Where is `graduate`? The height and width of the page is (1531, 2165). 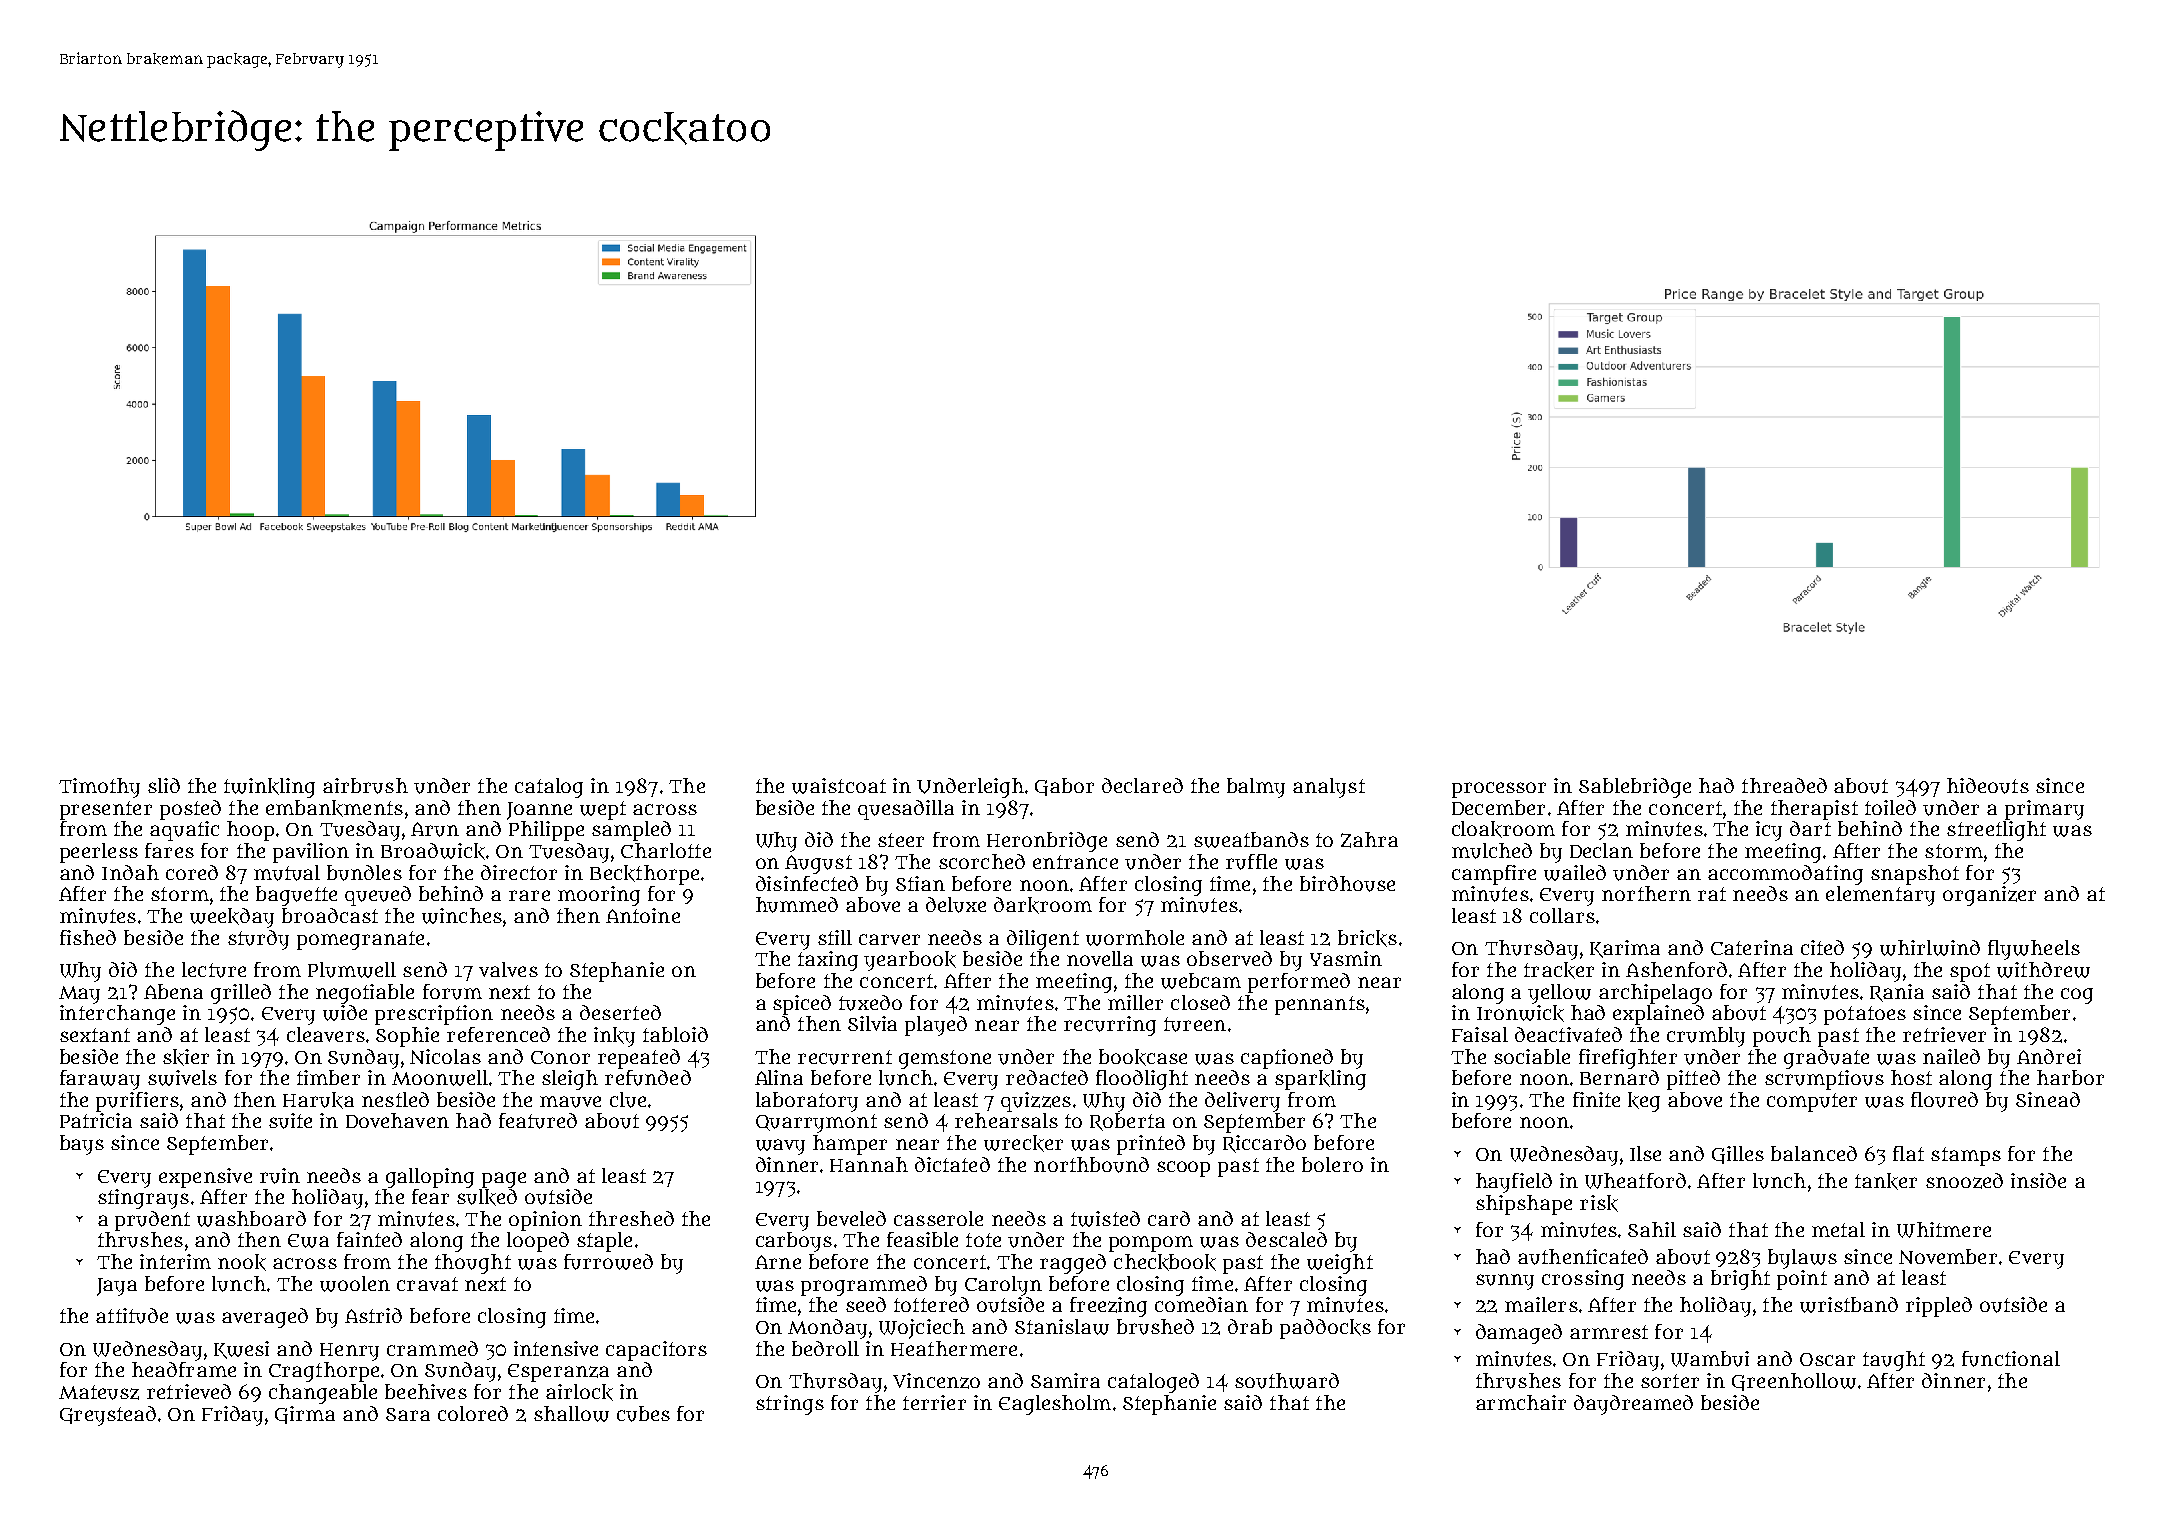 graduate is located at coordinates (1826, 1059).
